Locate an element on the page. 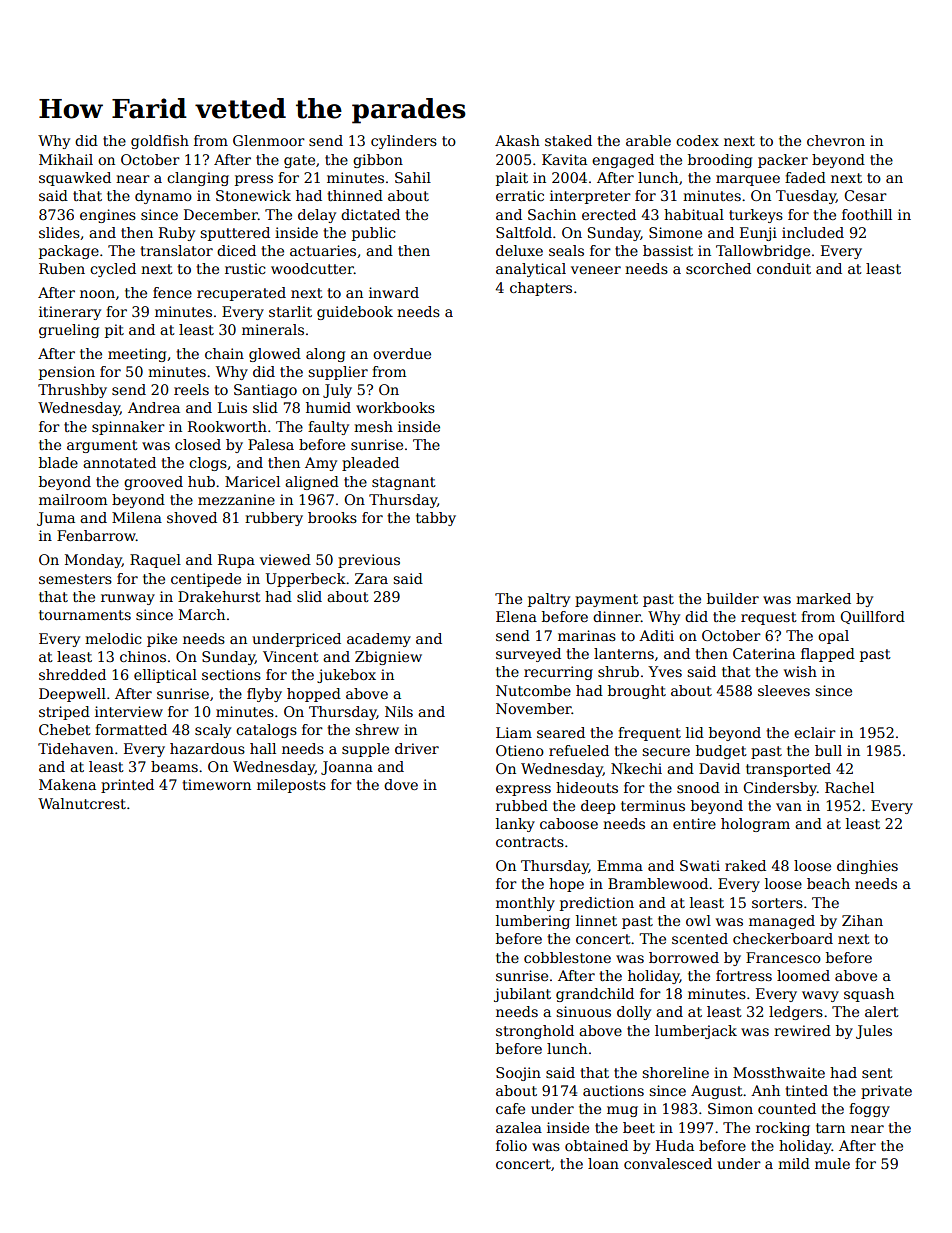 The height and width of the document is (1233, 952). squawked is located at coordinates (75, 179).
